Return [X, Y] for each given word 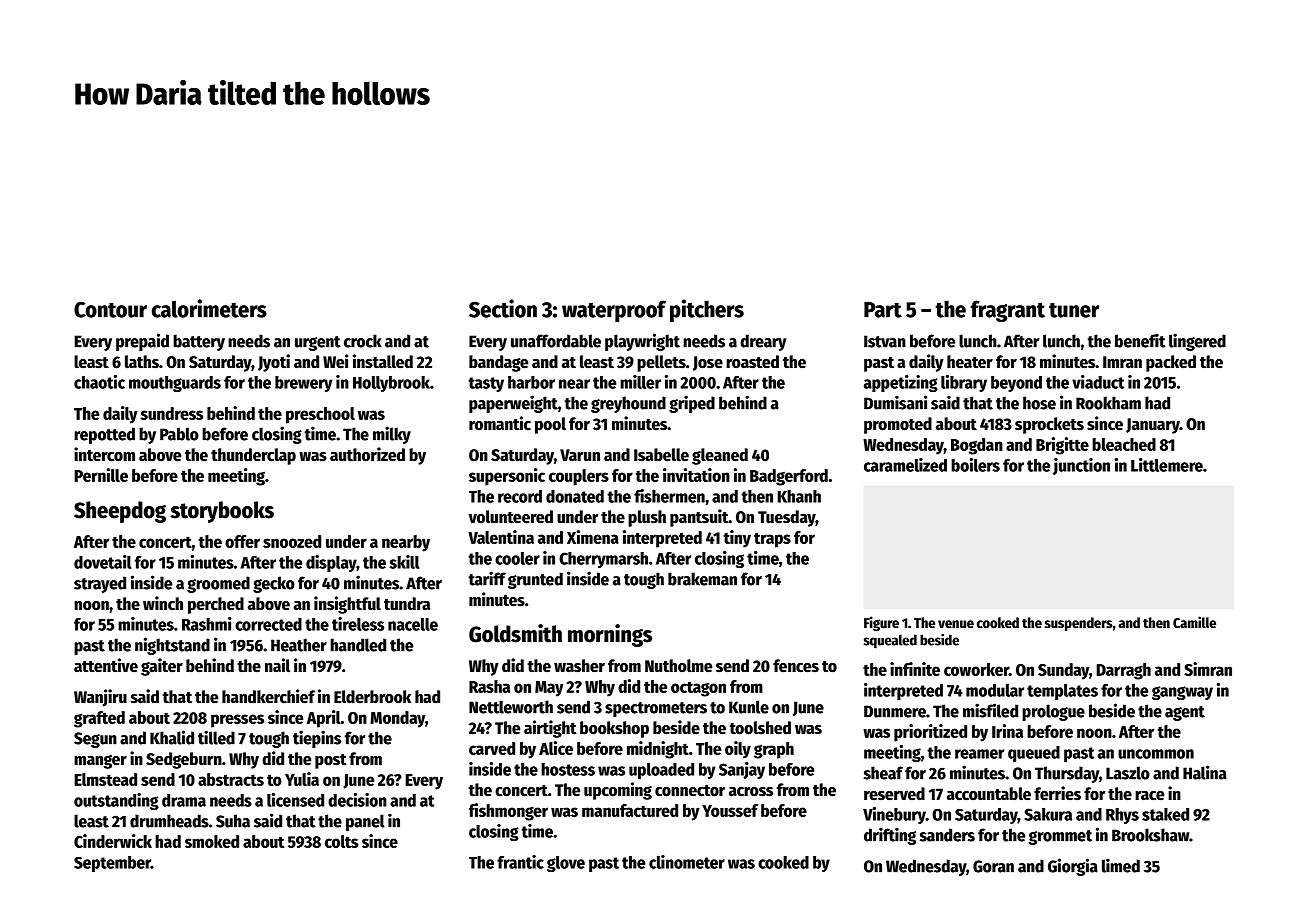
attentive [106, 665]
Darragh [1123, 671]
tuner [1074, 310]
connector [690, 791]
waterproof [614, 311]
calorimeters [209, 308]
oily [738, 750]
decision [357, 800]
